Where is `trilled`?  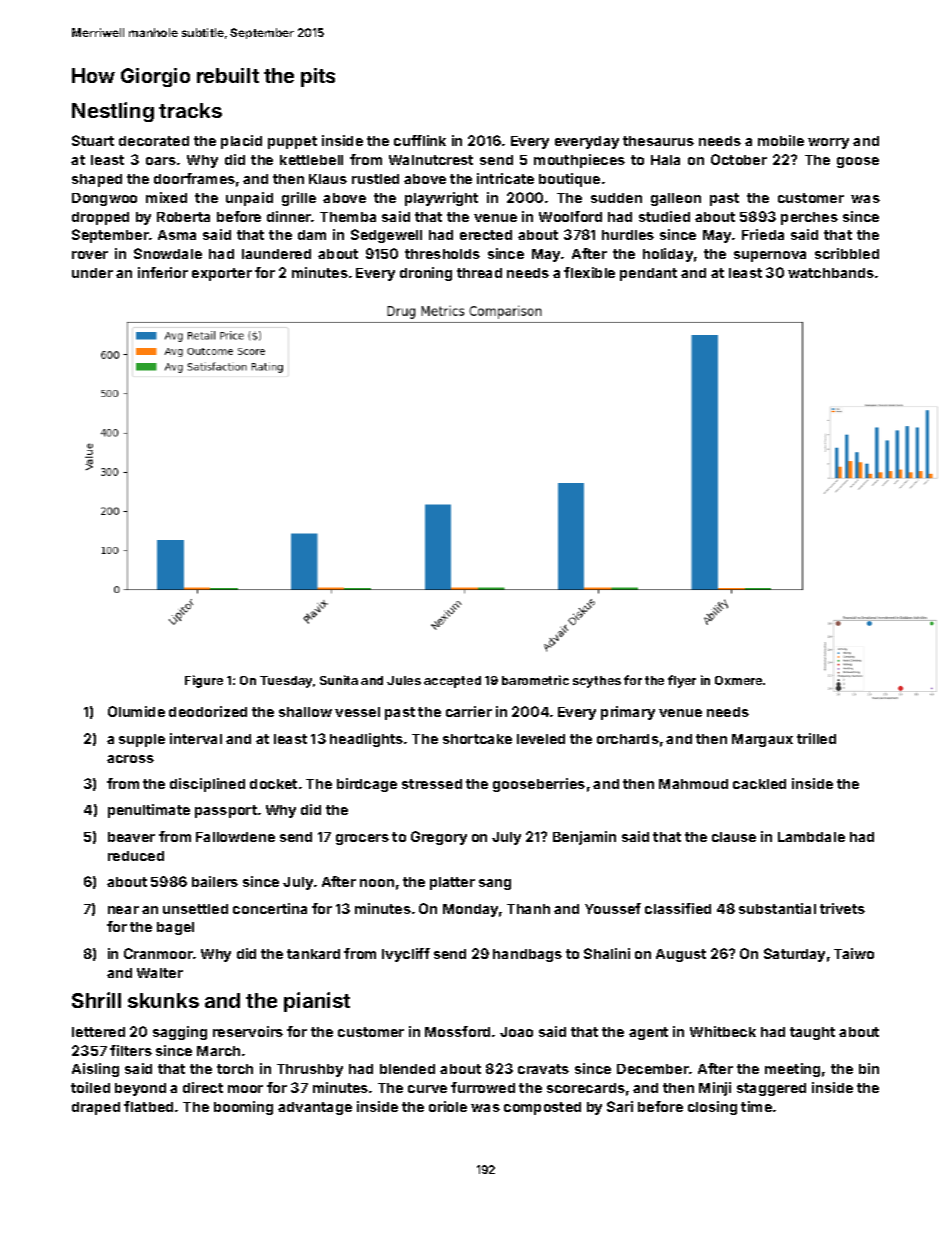 trilled is located at coordinates (816, 738).
